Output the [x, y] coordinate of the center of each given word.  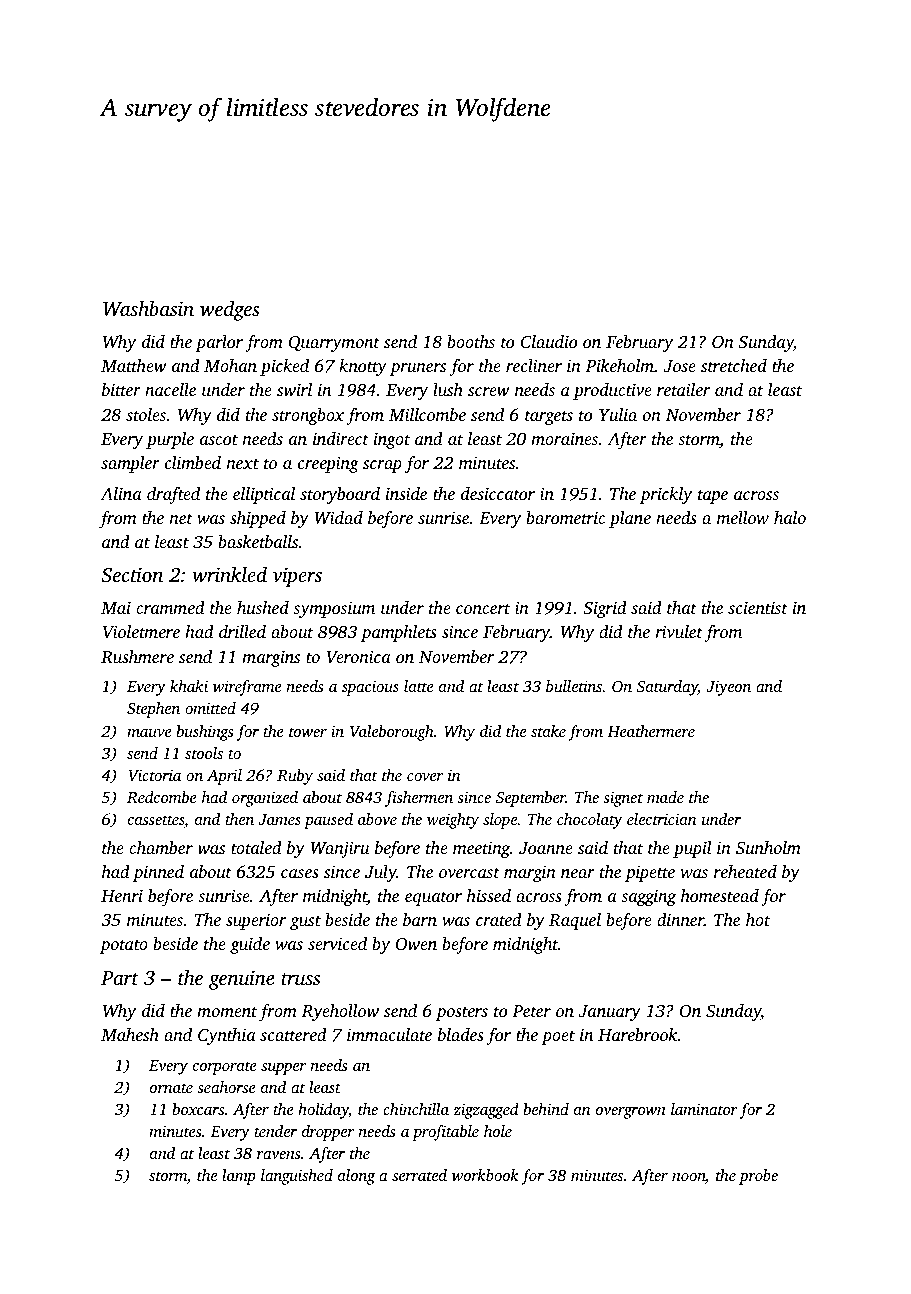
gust [305, 922]
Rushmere [137, 657]
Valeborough [392, 733]
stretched [734, 365]
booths [471, 341]
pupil [692, 849]
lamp [239, 1177]
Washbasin [148, 309]
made [665, 797]
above [377, 819]
